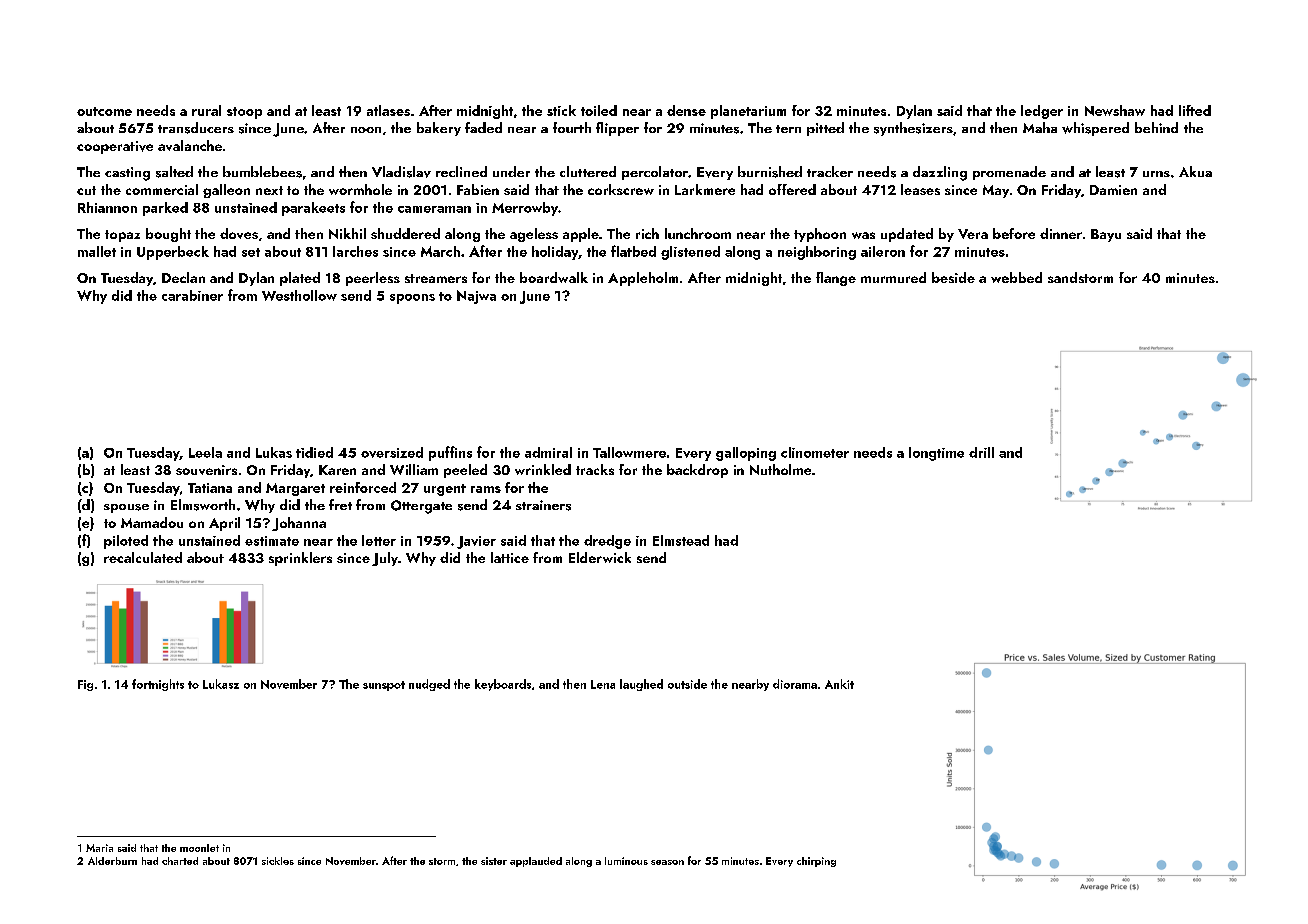 Image resolution: width=1308 pixels, height=924 pixels. I want to click on letter, so click(379, 540).
